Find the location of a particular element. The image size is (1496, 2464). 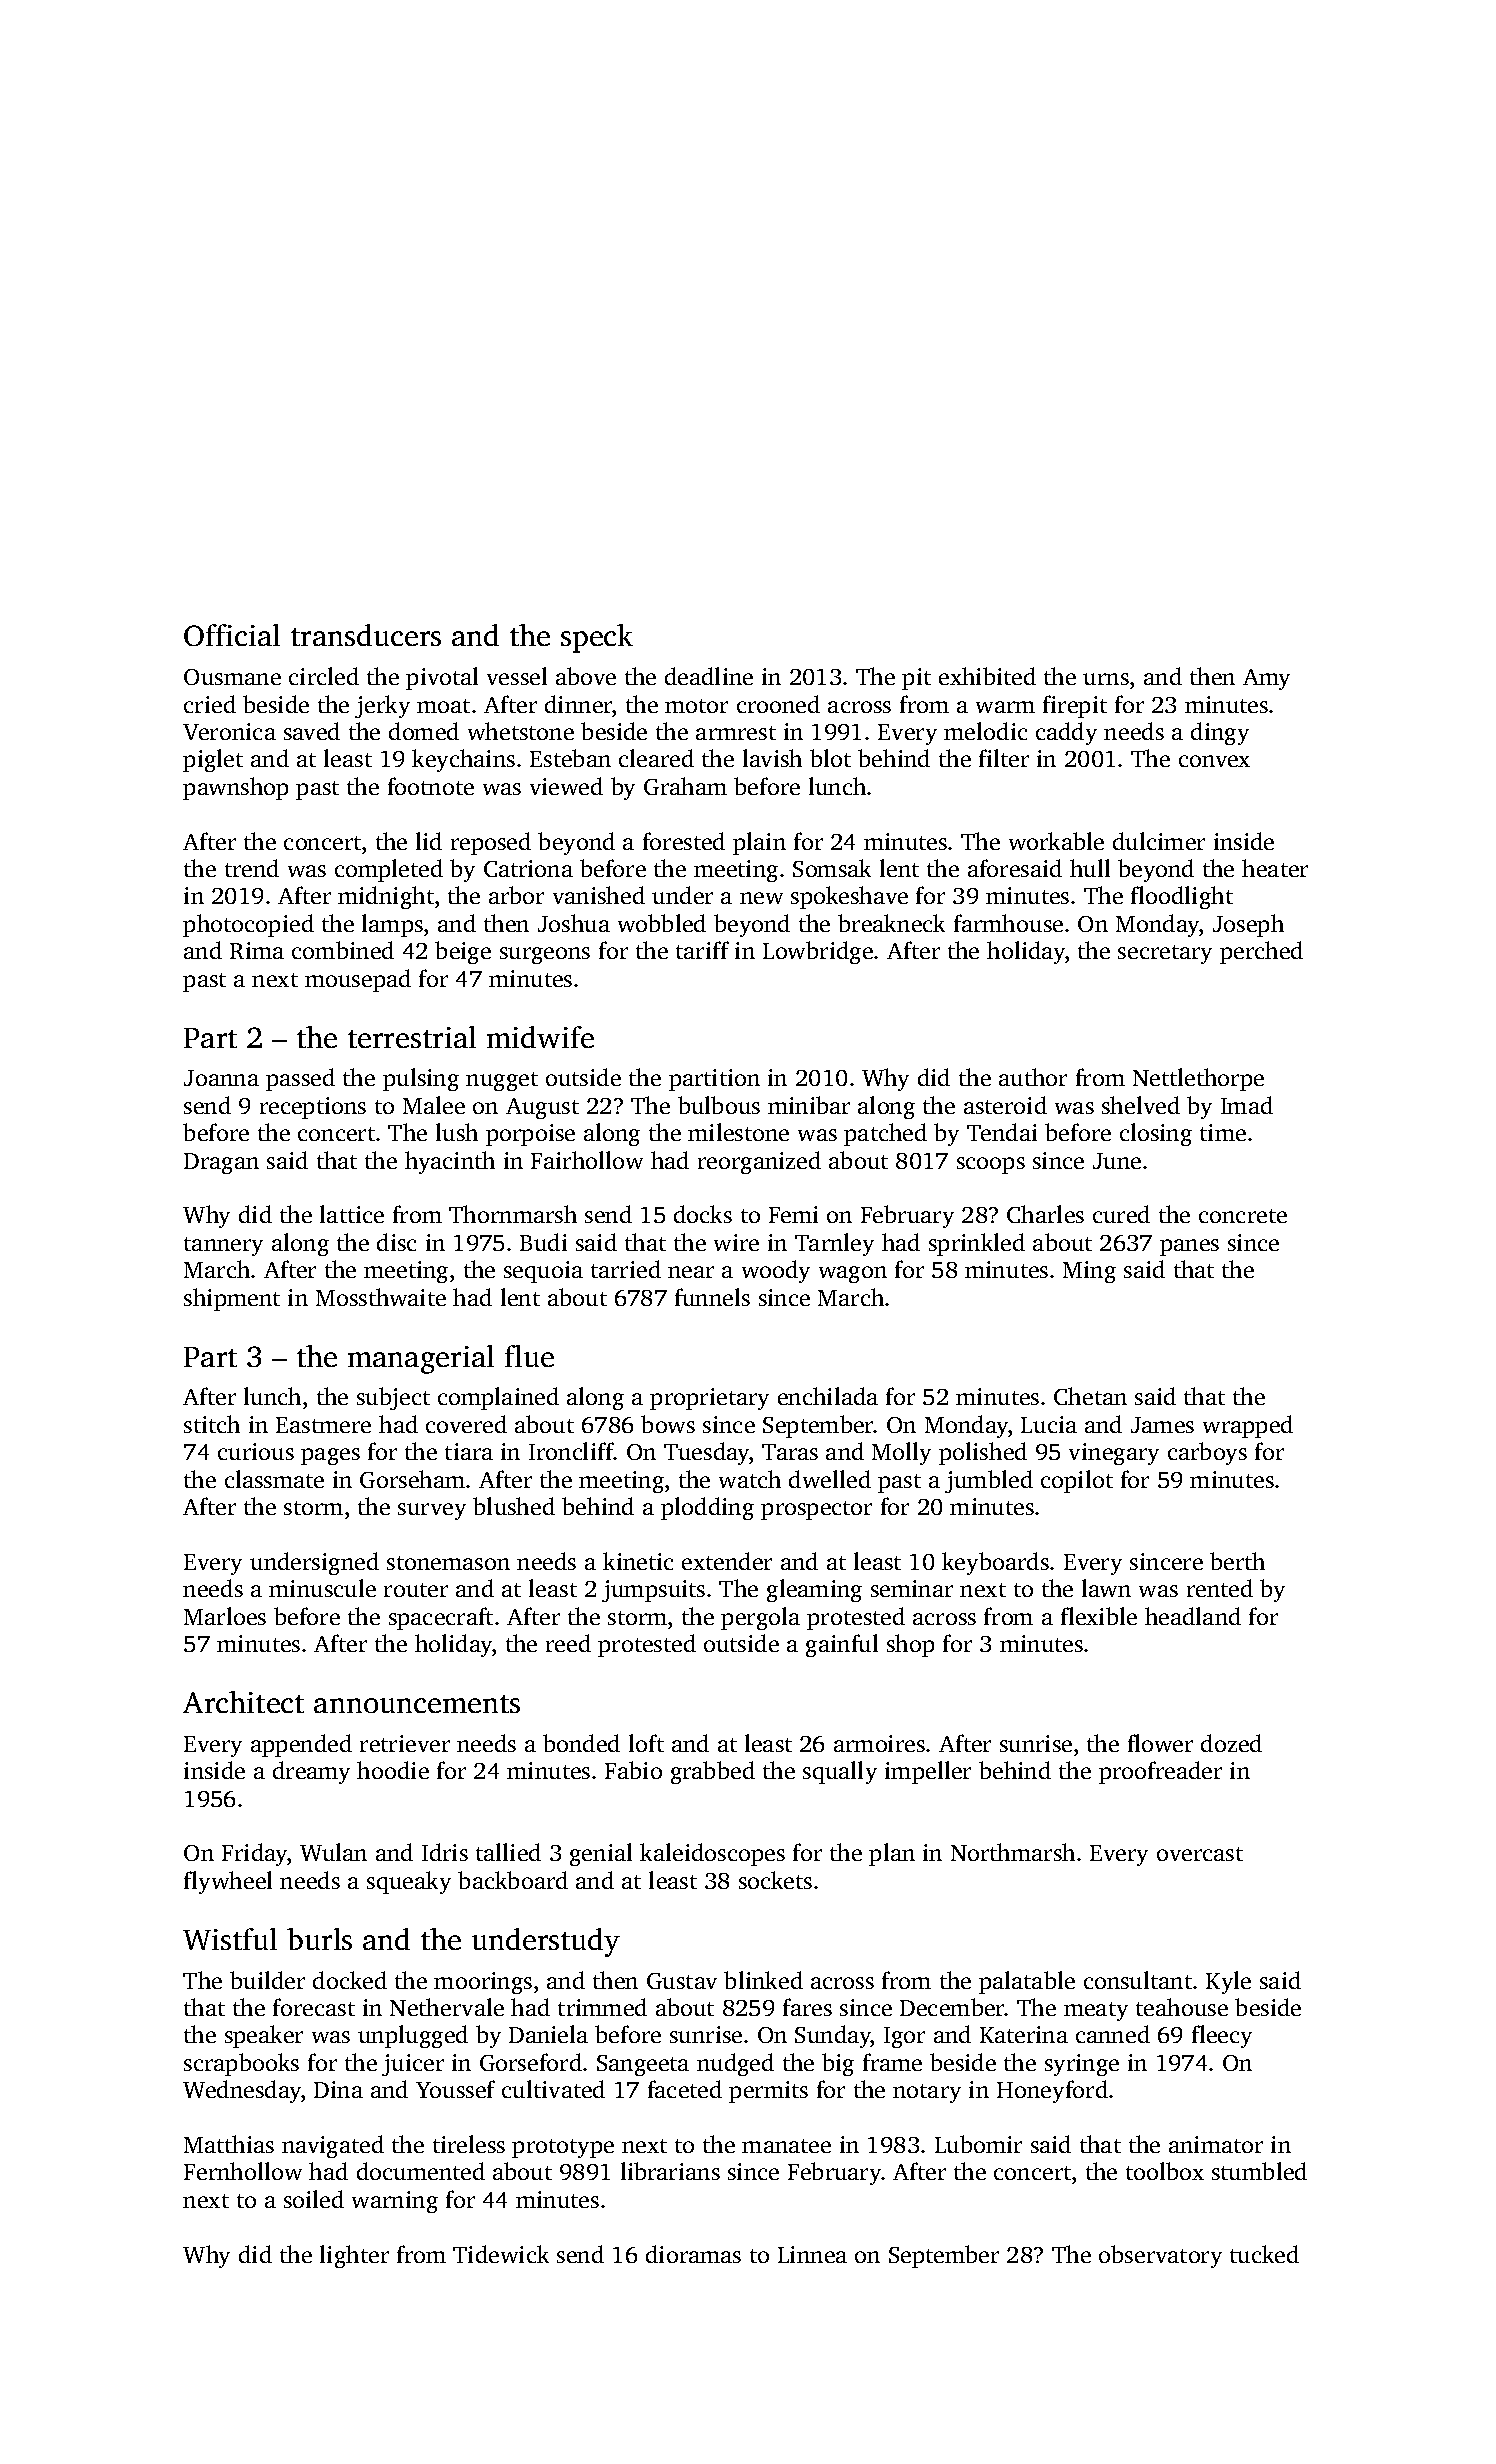

fleecy is located at coordinates (1222, 2036).
